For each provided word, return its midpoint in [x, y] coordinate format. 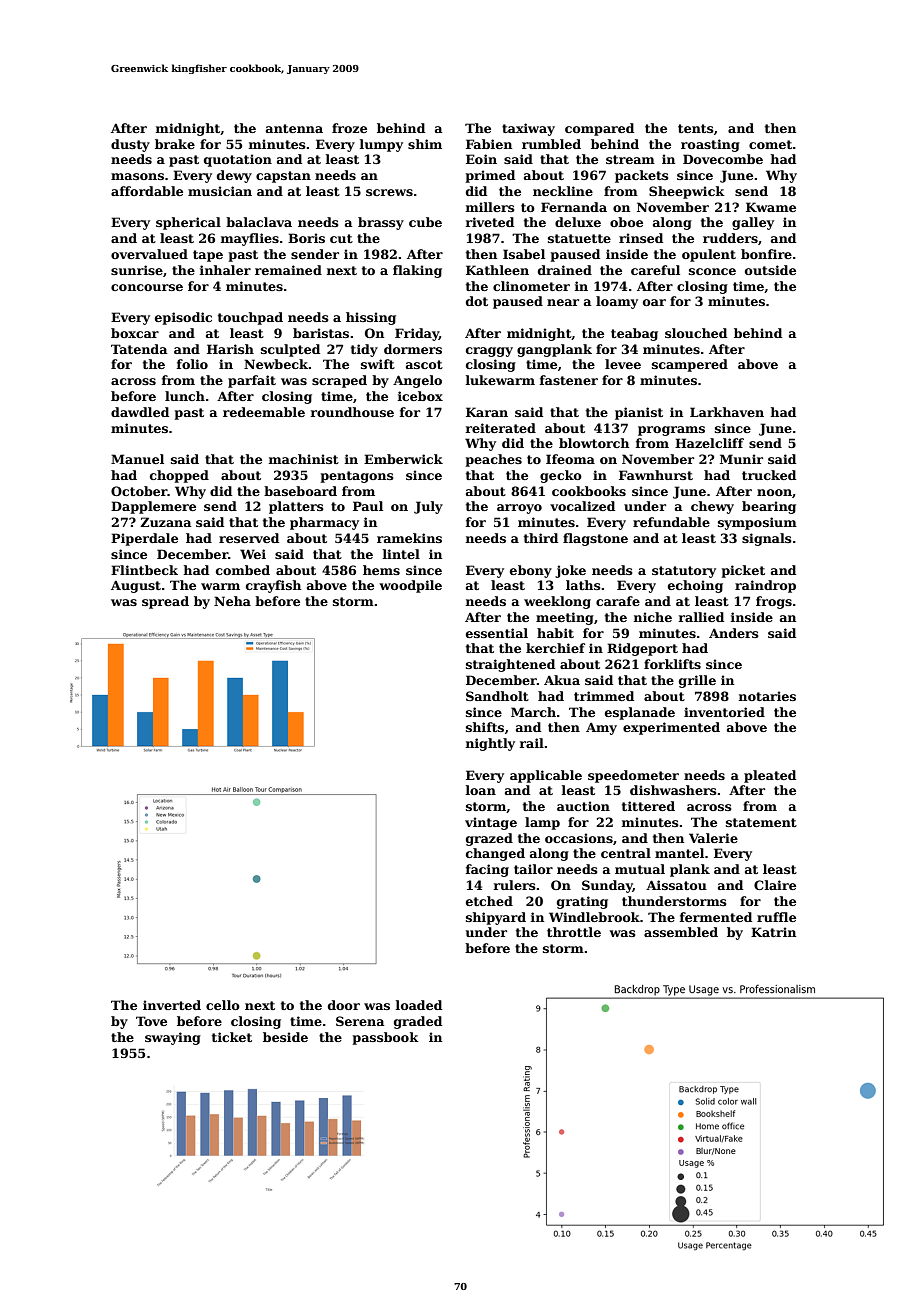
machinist [304, 459]
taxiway [528, 129]
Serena [360, 1021]
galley [753, 223]
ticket [232, 1037]
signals [767, 539]
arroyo [519, 509]
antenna [294, 128]
